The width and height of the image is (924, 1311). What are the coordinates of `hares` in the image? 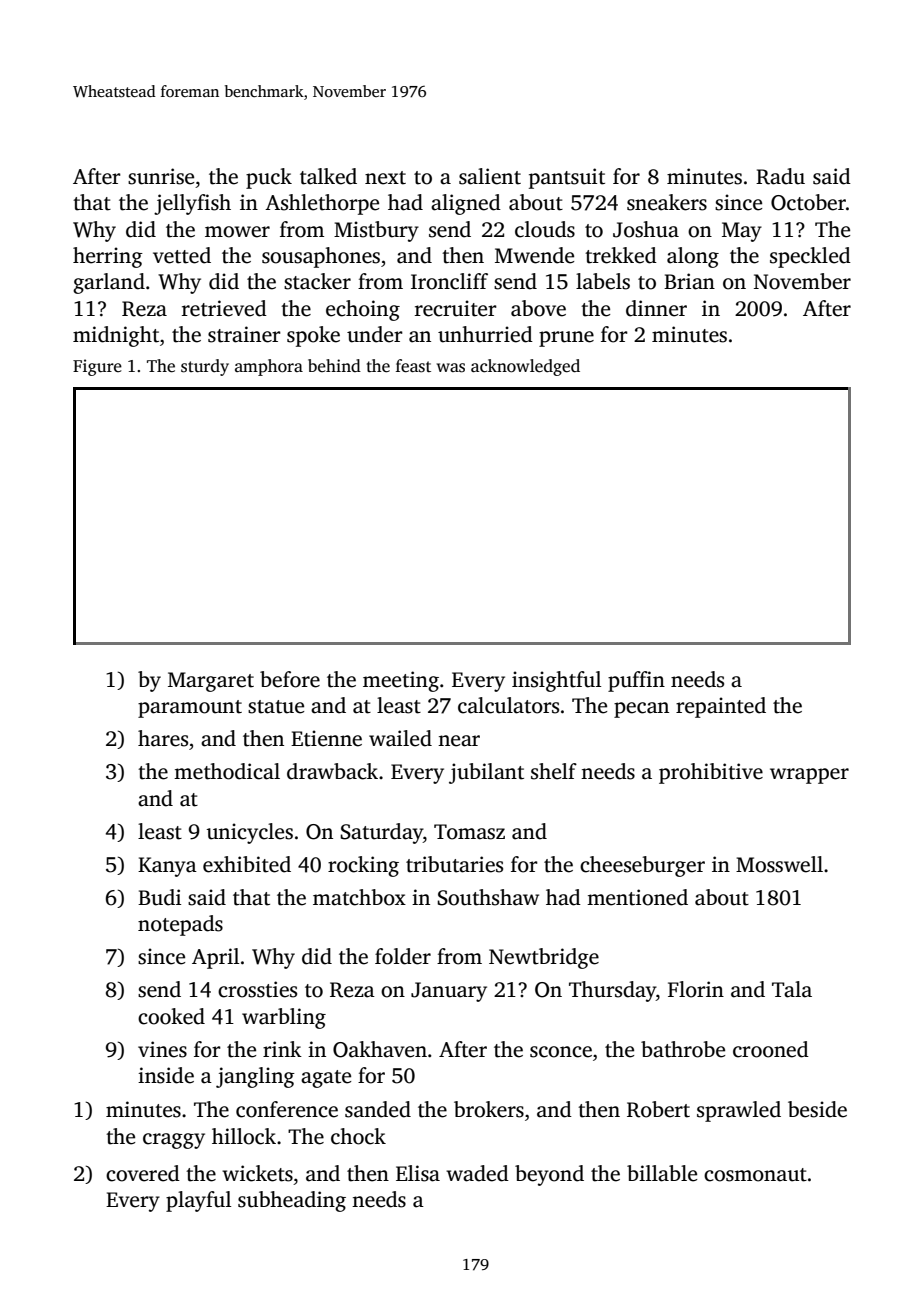 It's located at (163, 738).
